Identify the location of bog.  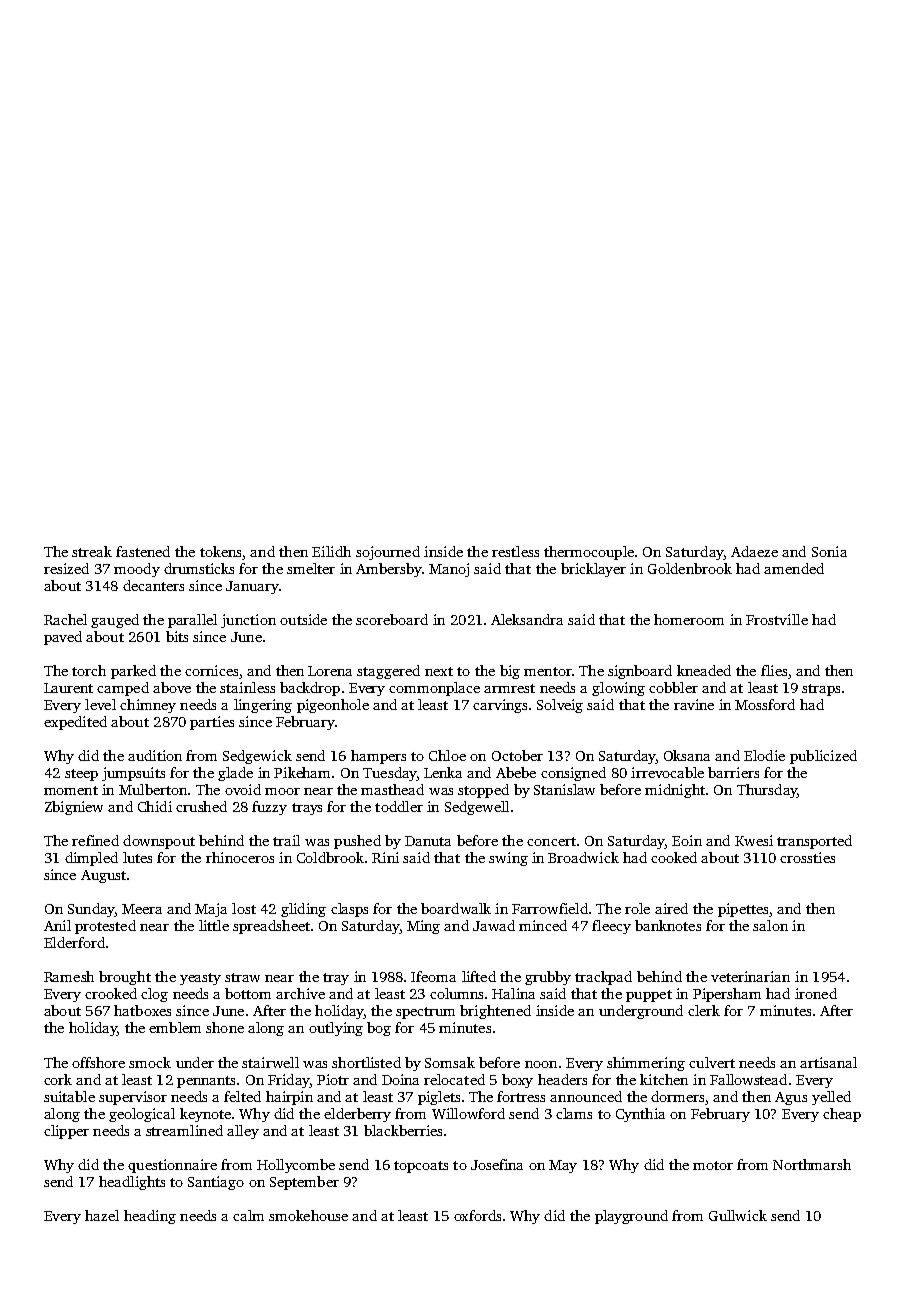
(379, 1029).
